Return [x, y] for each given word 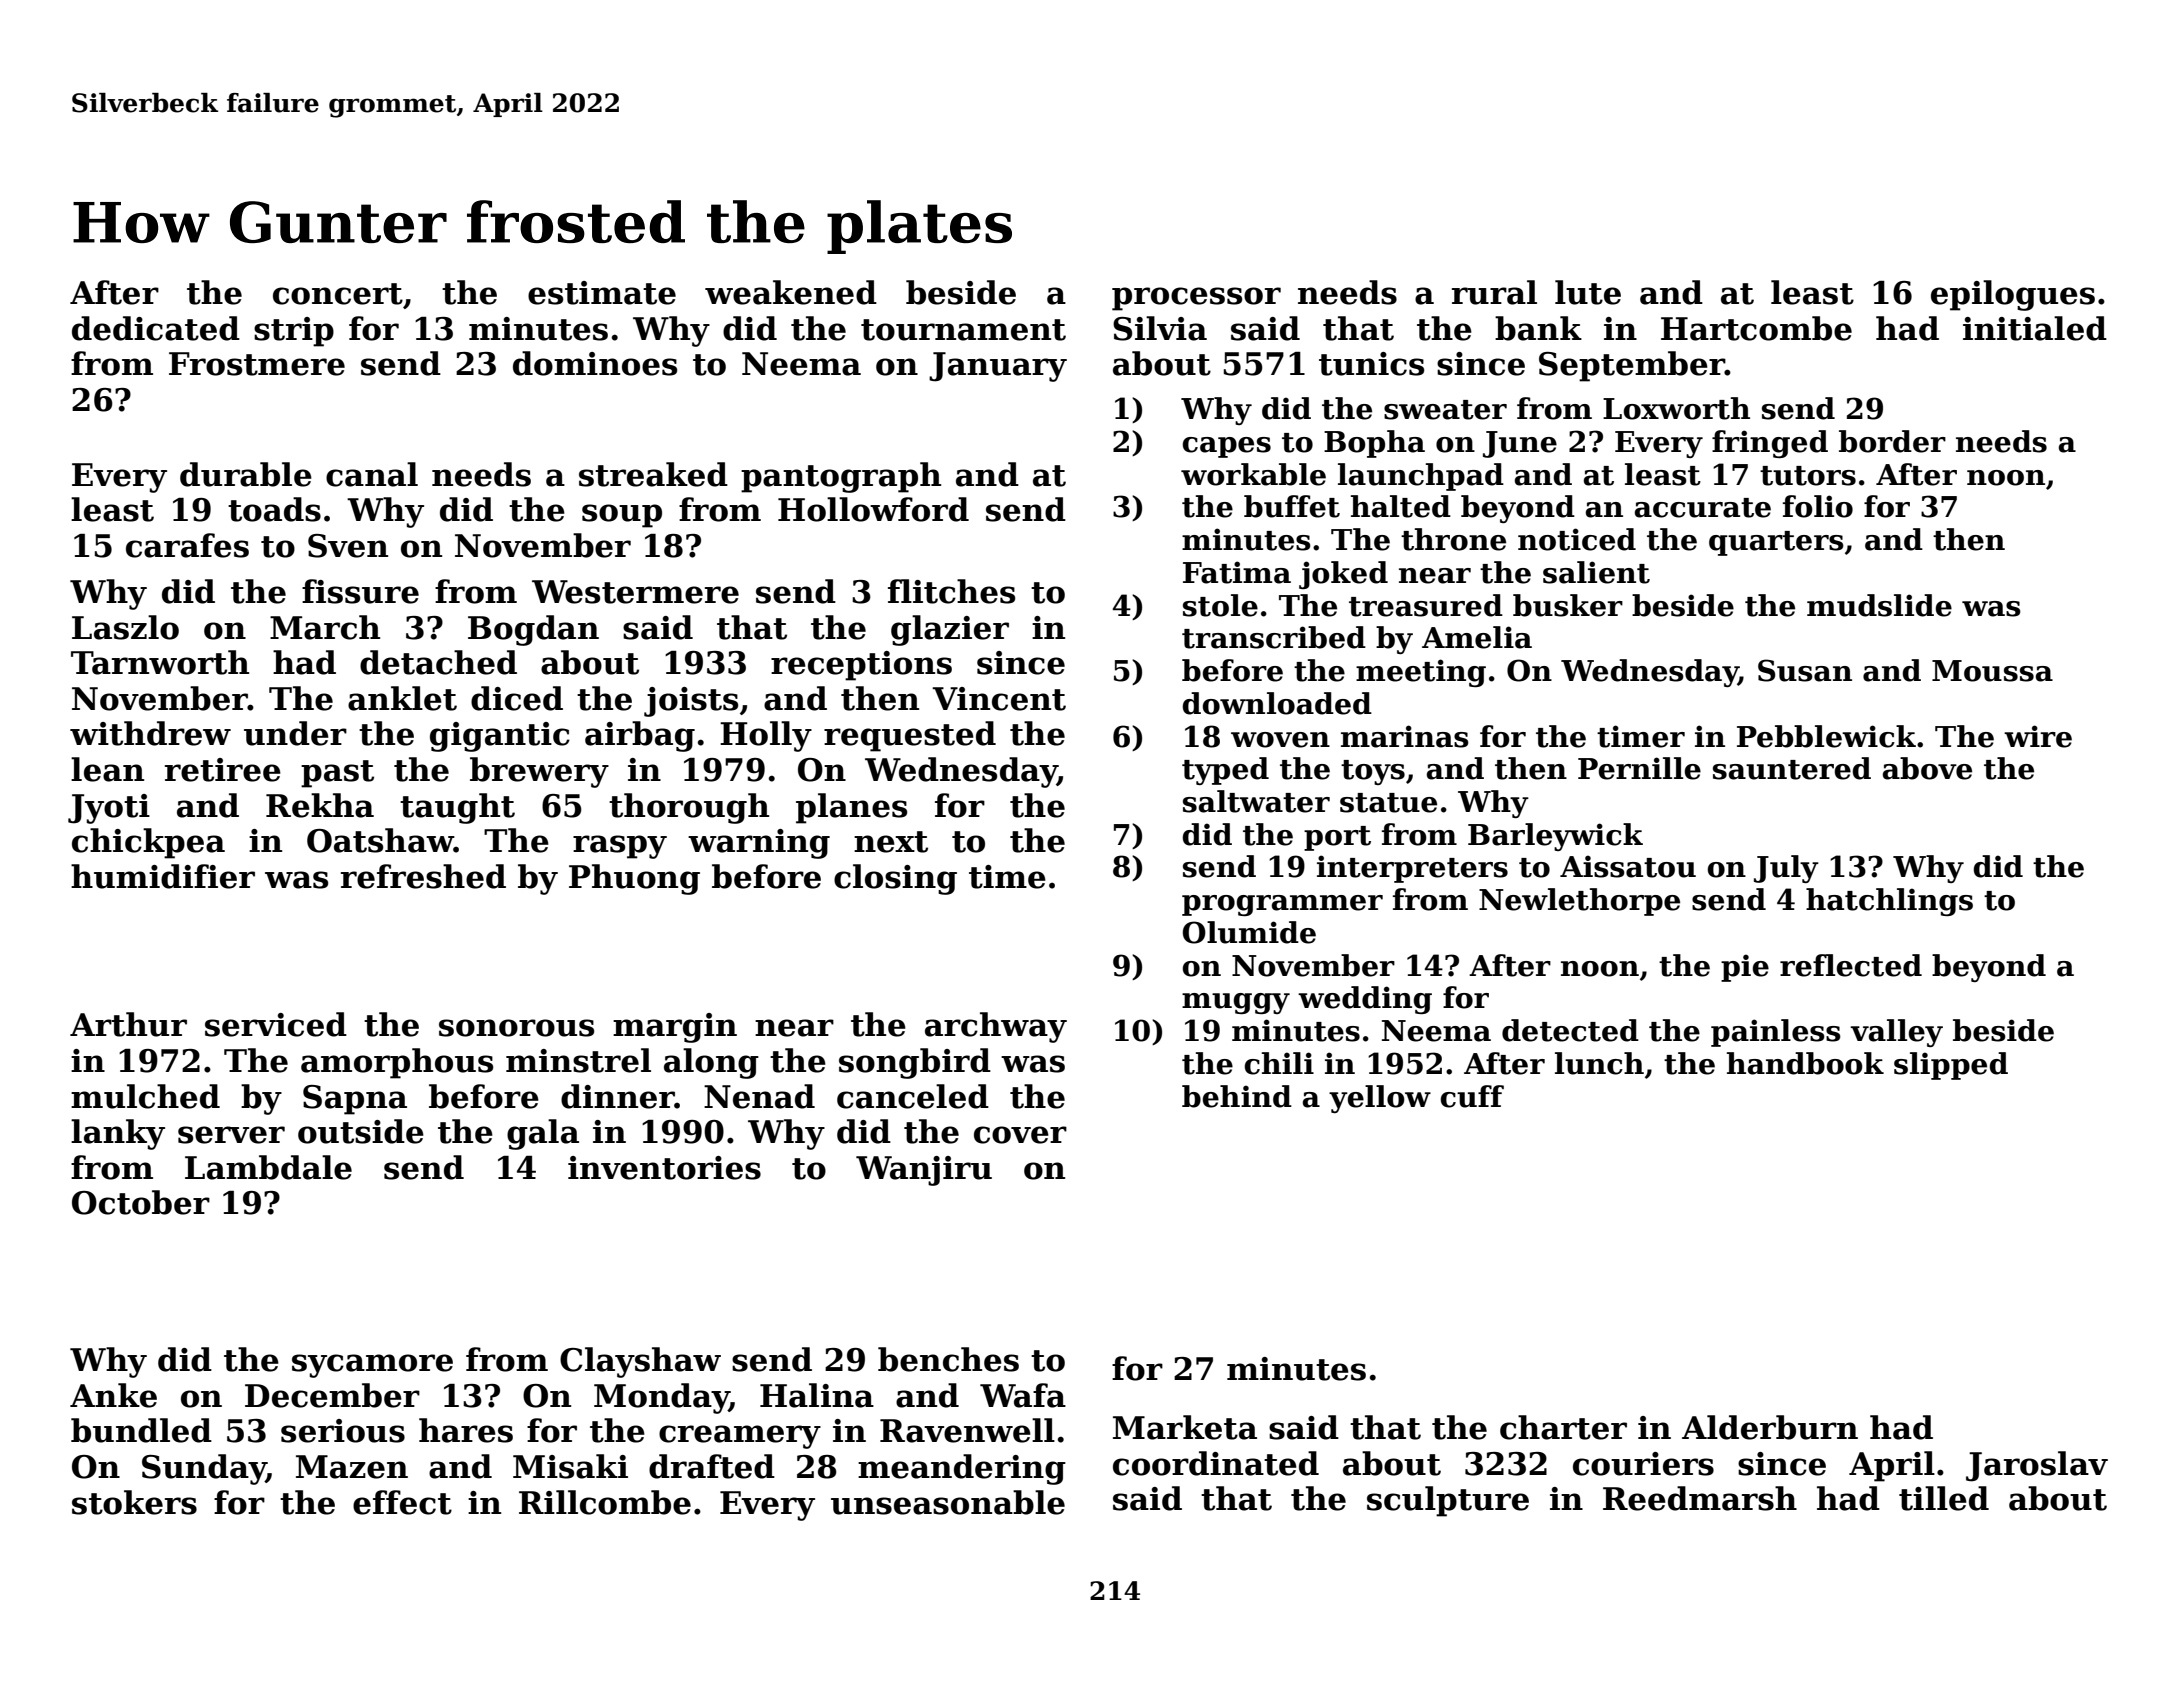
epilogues [2013, 295]
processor [1196, 299]
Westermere [635, 592]
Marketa [1185, 1427]
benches [948, 1359]
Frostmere [257, 364]
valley [1896, 1033]
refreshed [423, 876]
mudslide [1879, 605]
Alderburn [1770, 1427]
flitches [951, 591]
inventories [664, 1168]
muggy [1236, 1003]
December [332, 1395]
